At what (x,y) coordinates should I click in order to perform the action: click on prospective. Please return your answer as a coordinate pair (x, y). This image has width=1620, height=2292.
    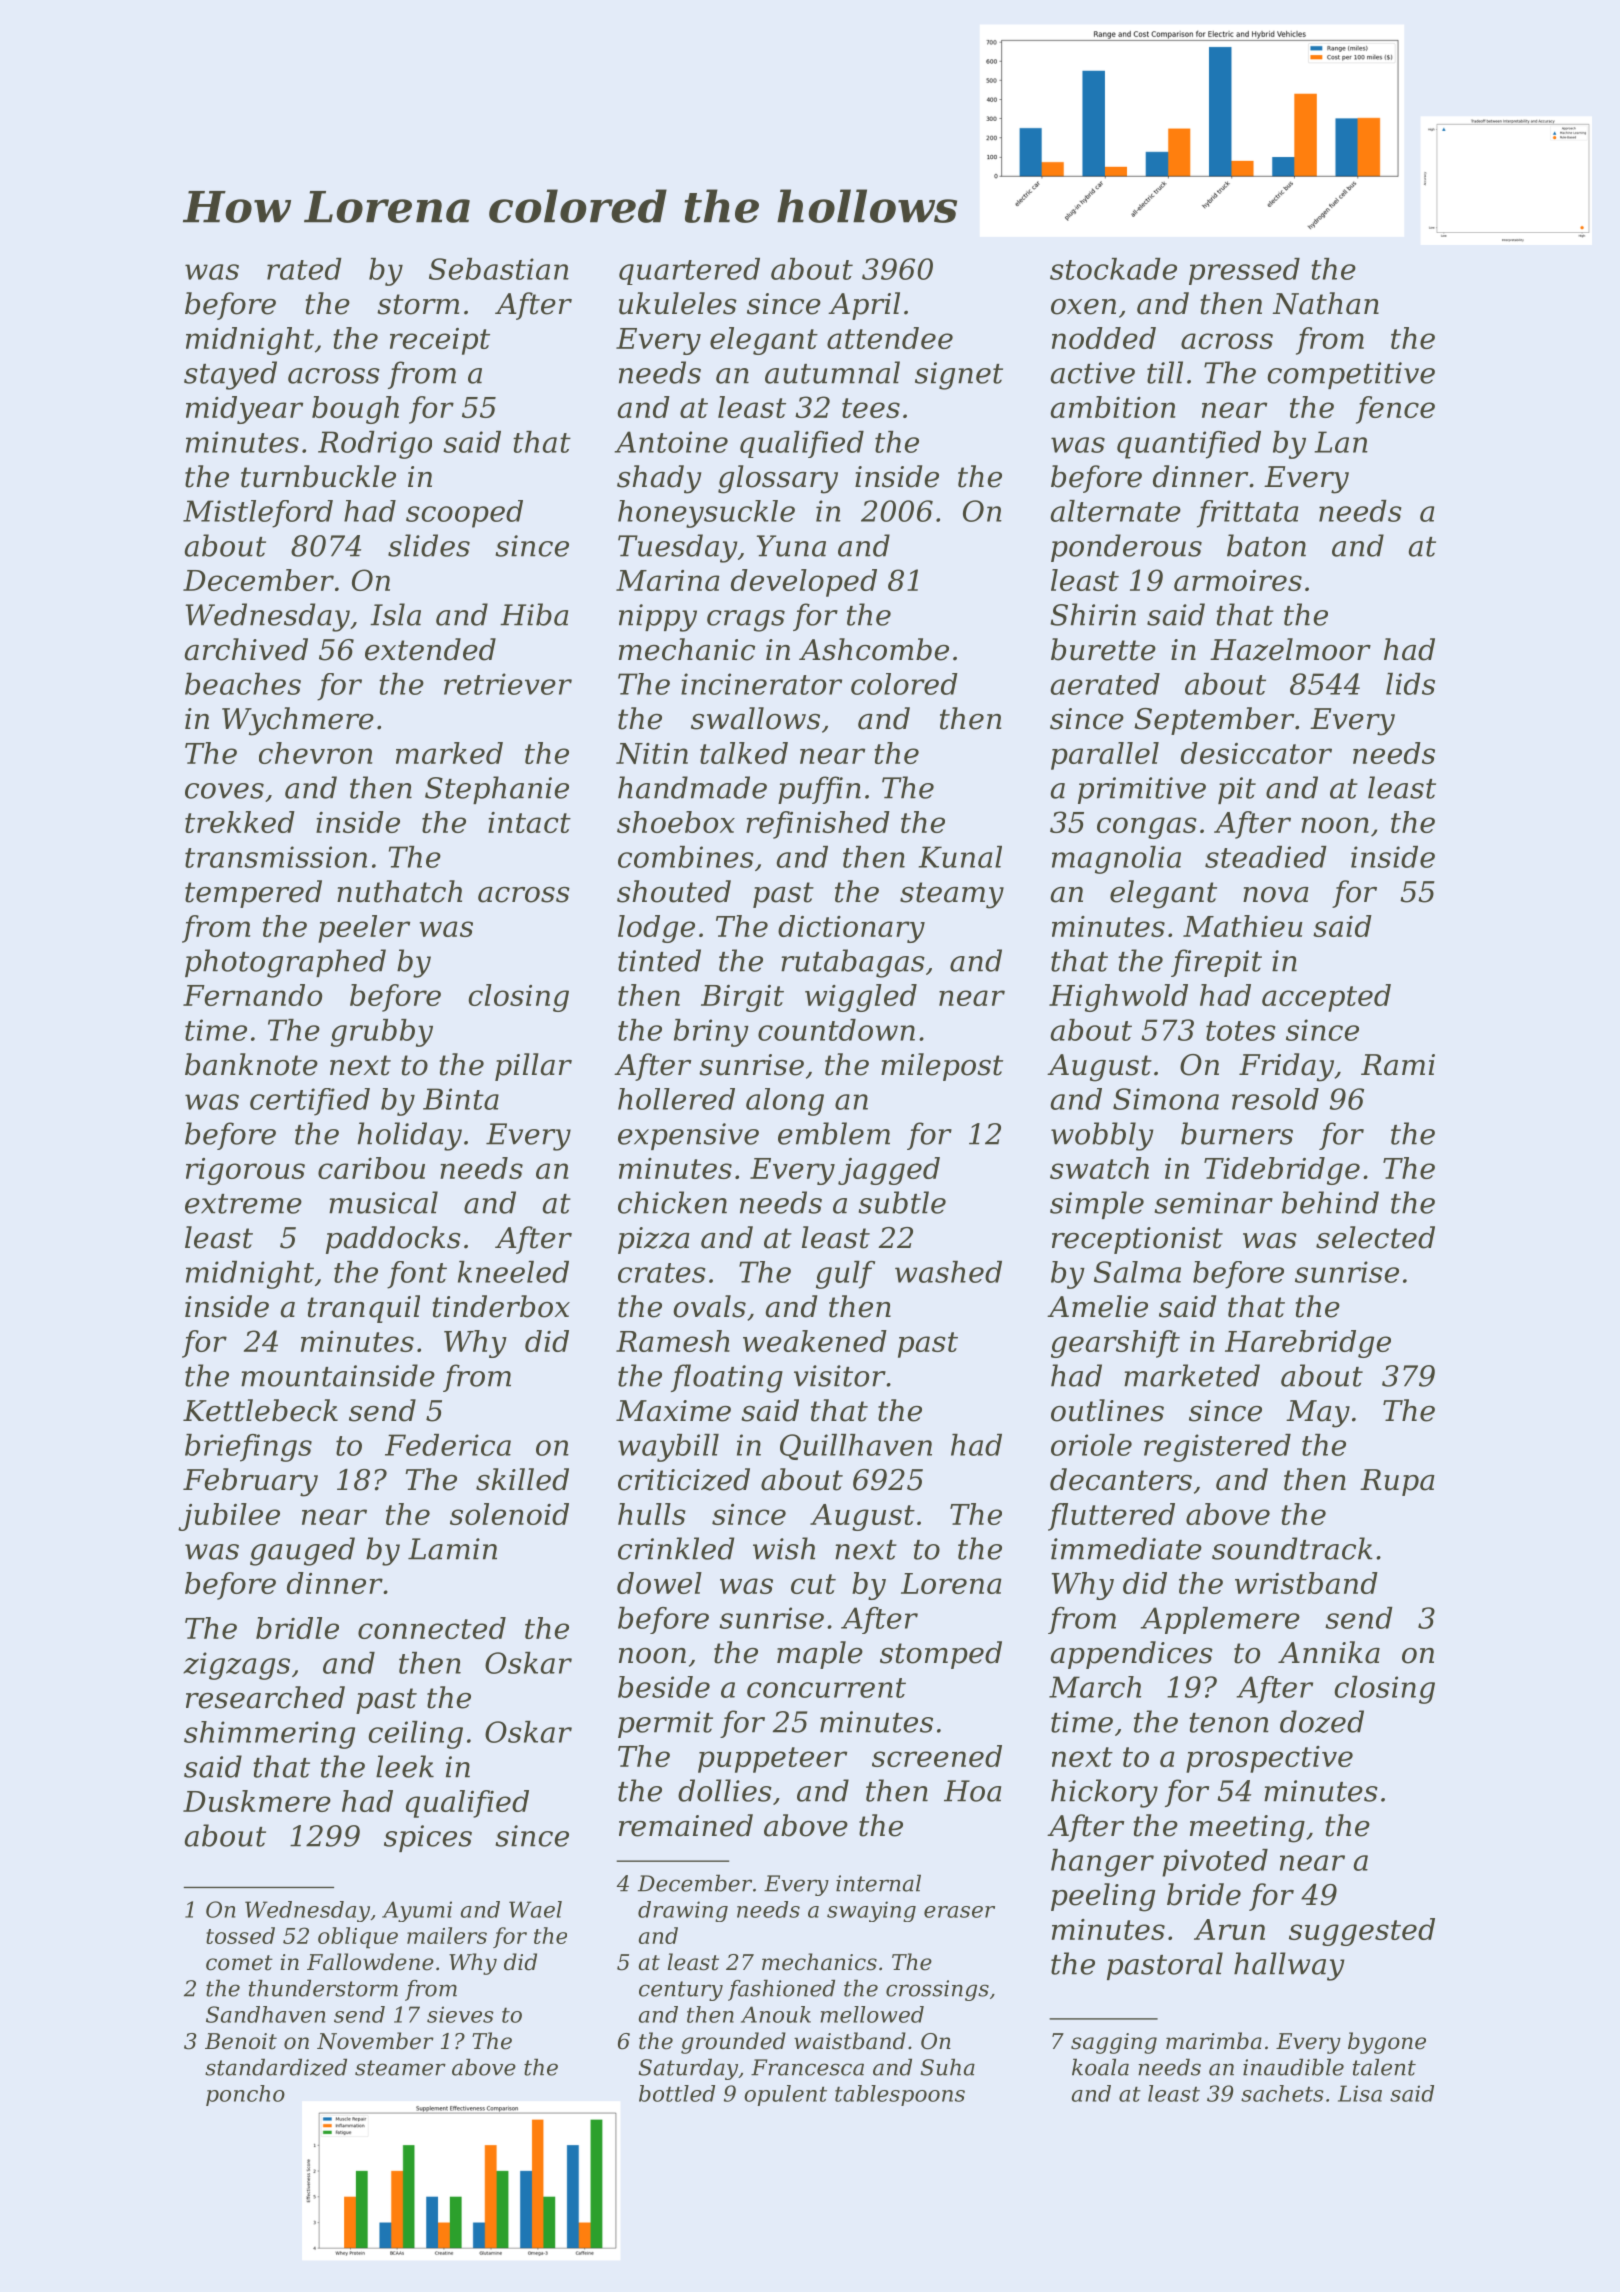
    Looking at the image, I should click on (1269, 1759).
